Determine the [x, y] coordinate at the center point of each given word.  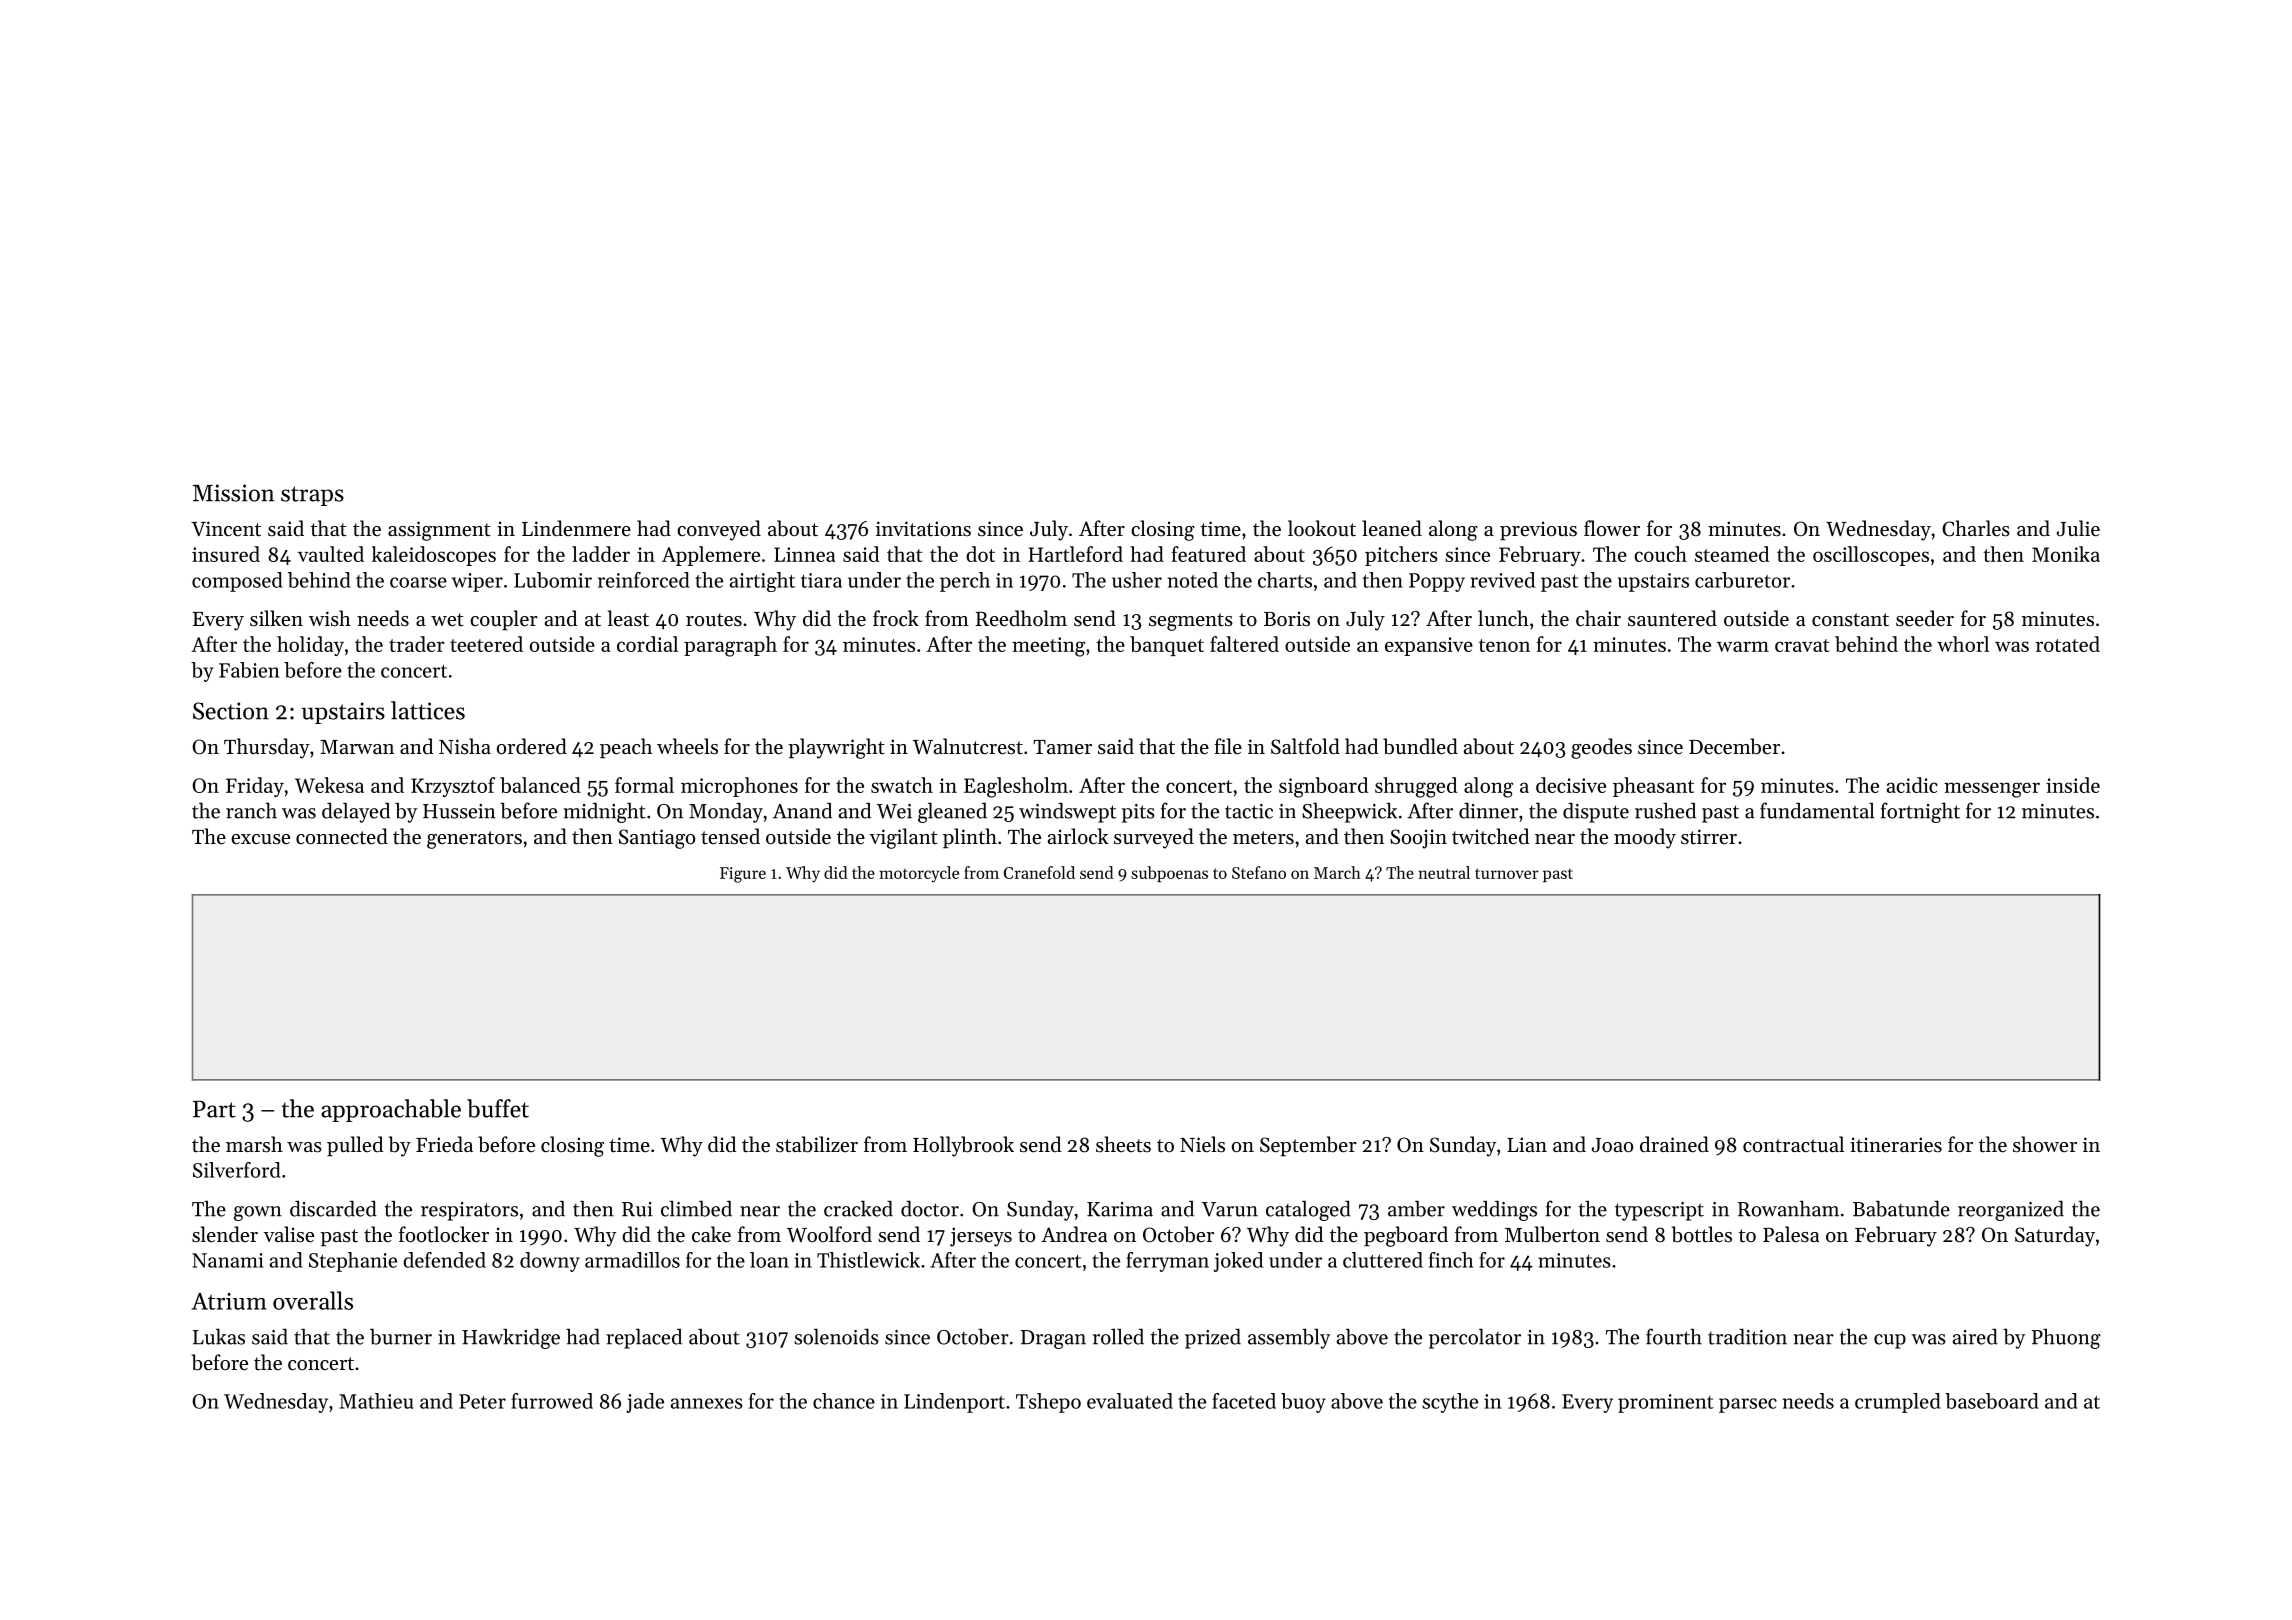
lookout [1322, 528]
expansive [1429, 646]
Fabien [249, 670]
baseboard [1992, 1401]
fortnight [1920, 812]
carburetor [1742, 580]
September [1308, 1146]
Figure [743, 875]
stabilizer [817, 1144]
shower [2045, 1144]
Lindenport [954, 1403]
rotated [2068, 644]
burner [401, 1336]
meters [1263, 838]
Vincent [226, 529]
